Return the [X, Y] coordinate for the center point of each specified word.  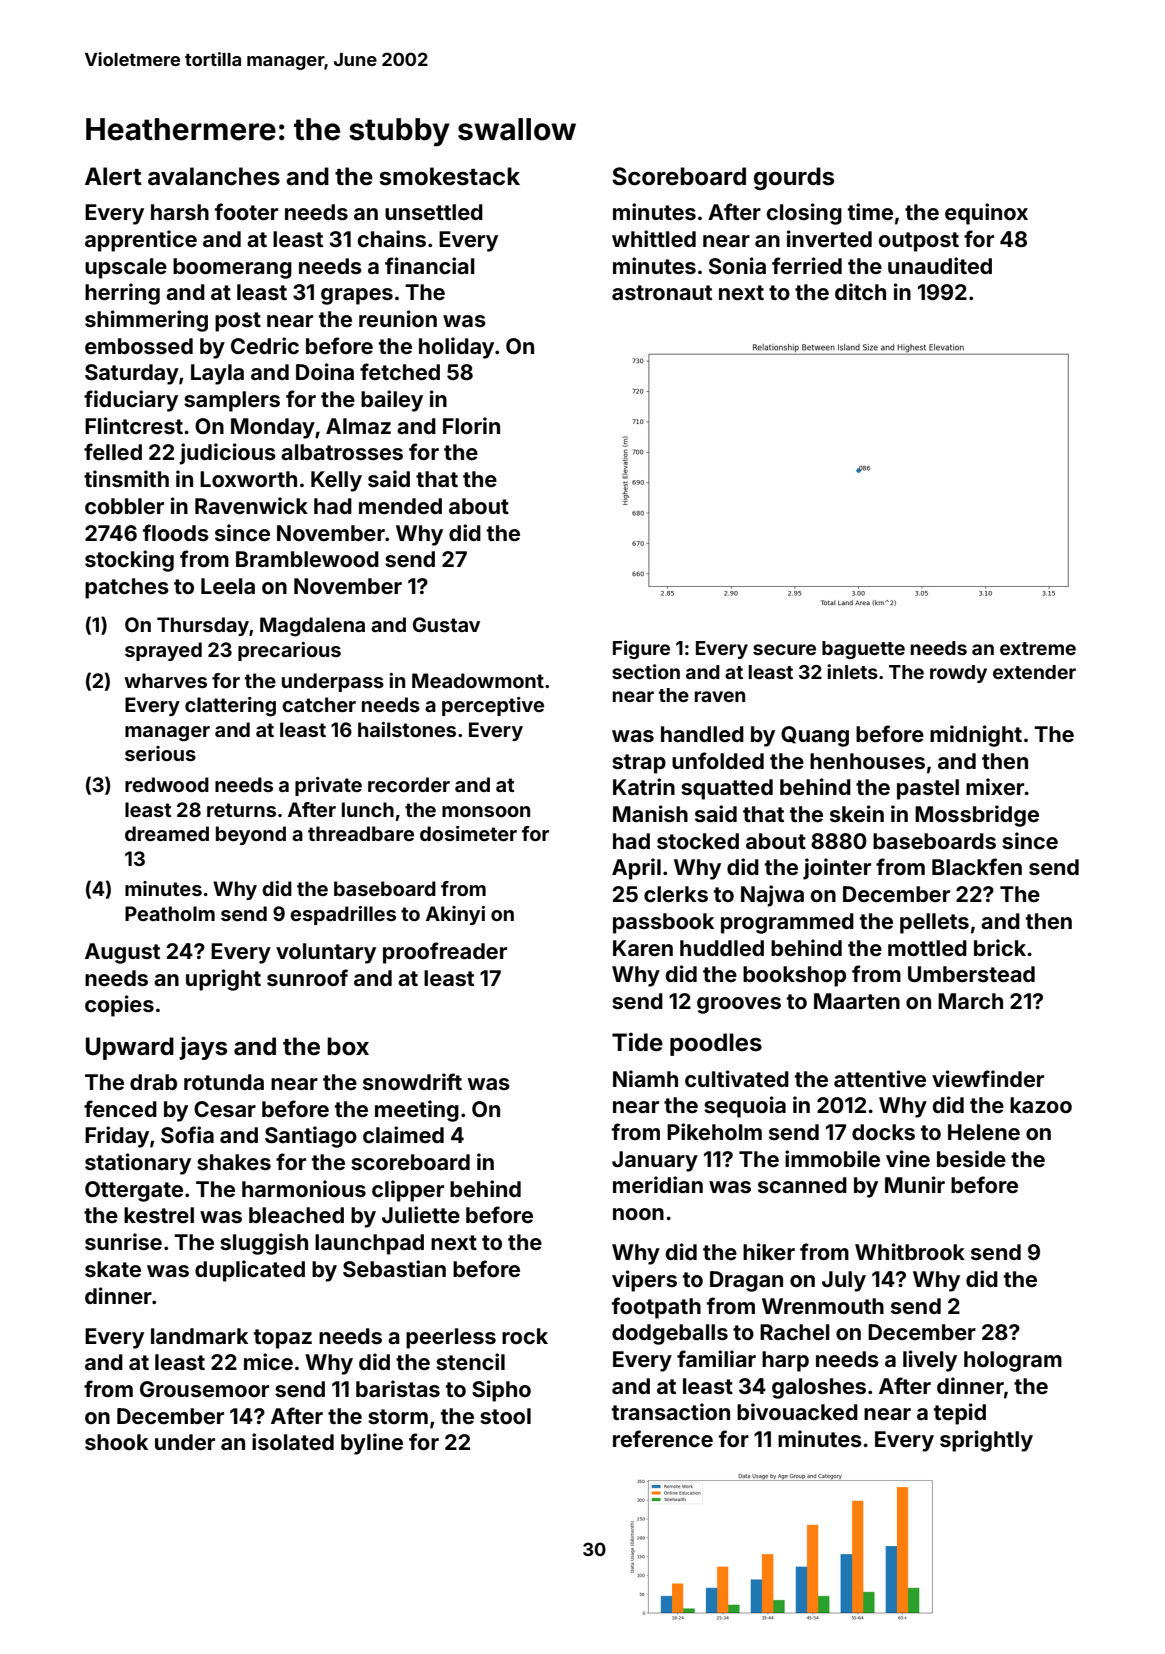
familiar [716, 1358]
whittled [654, 238]
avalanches [214, 176]
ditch [860, 291]
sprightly [986, 1441]
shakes [234, 1162]
